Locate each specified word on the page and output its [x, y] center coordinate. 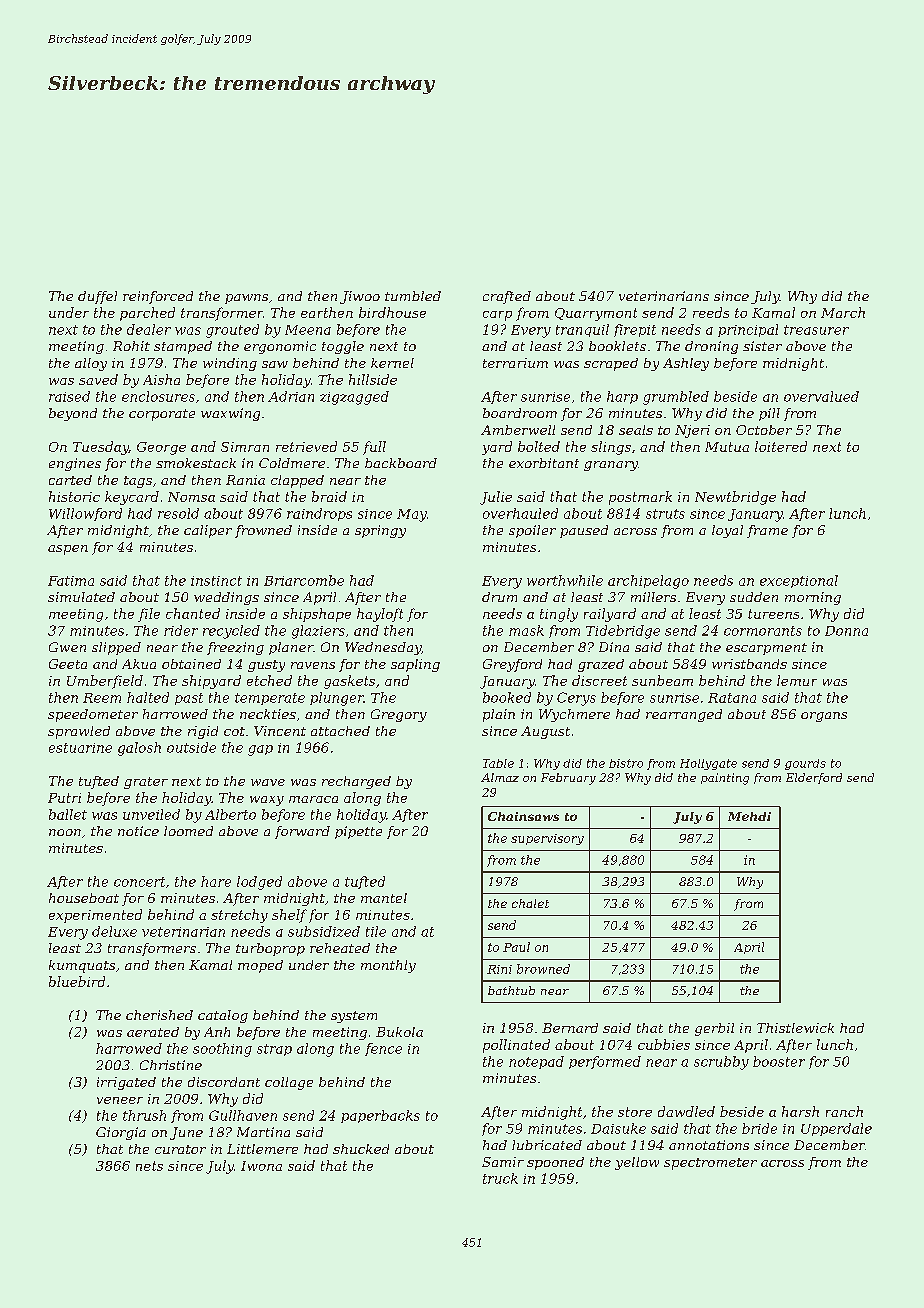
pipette [358, 832]
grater [146, 783]
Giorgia [121, 1133]
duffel [97, 297]
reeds [711, 312]
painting [725, 779]
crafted [507, 297]
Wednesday [383, 648]
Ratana [732, 698]
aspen [68, 550]
